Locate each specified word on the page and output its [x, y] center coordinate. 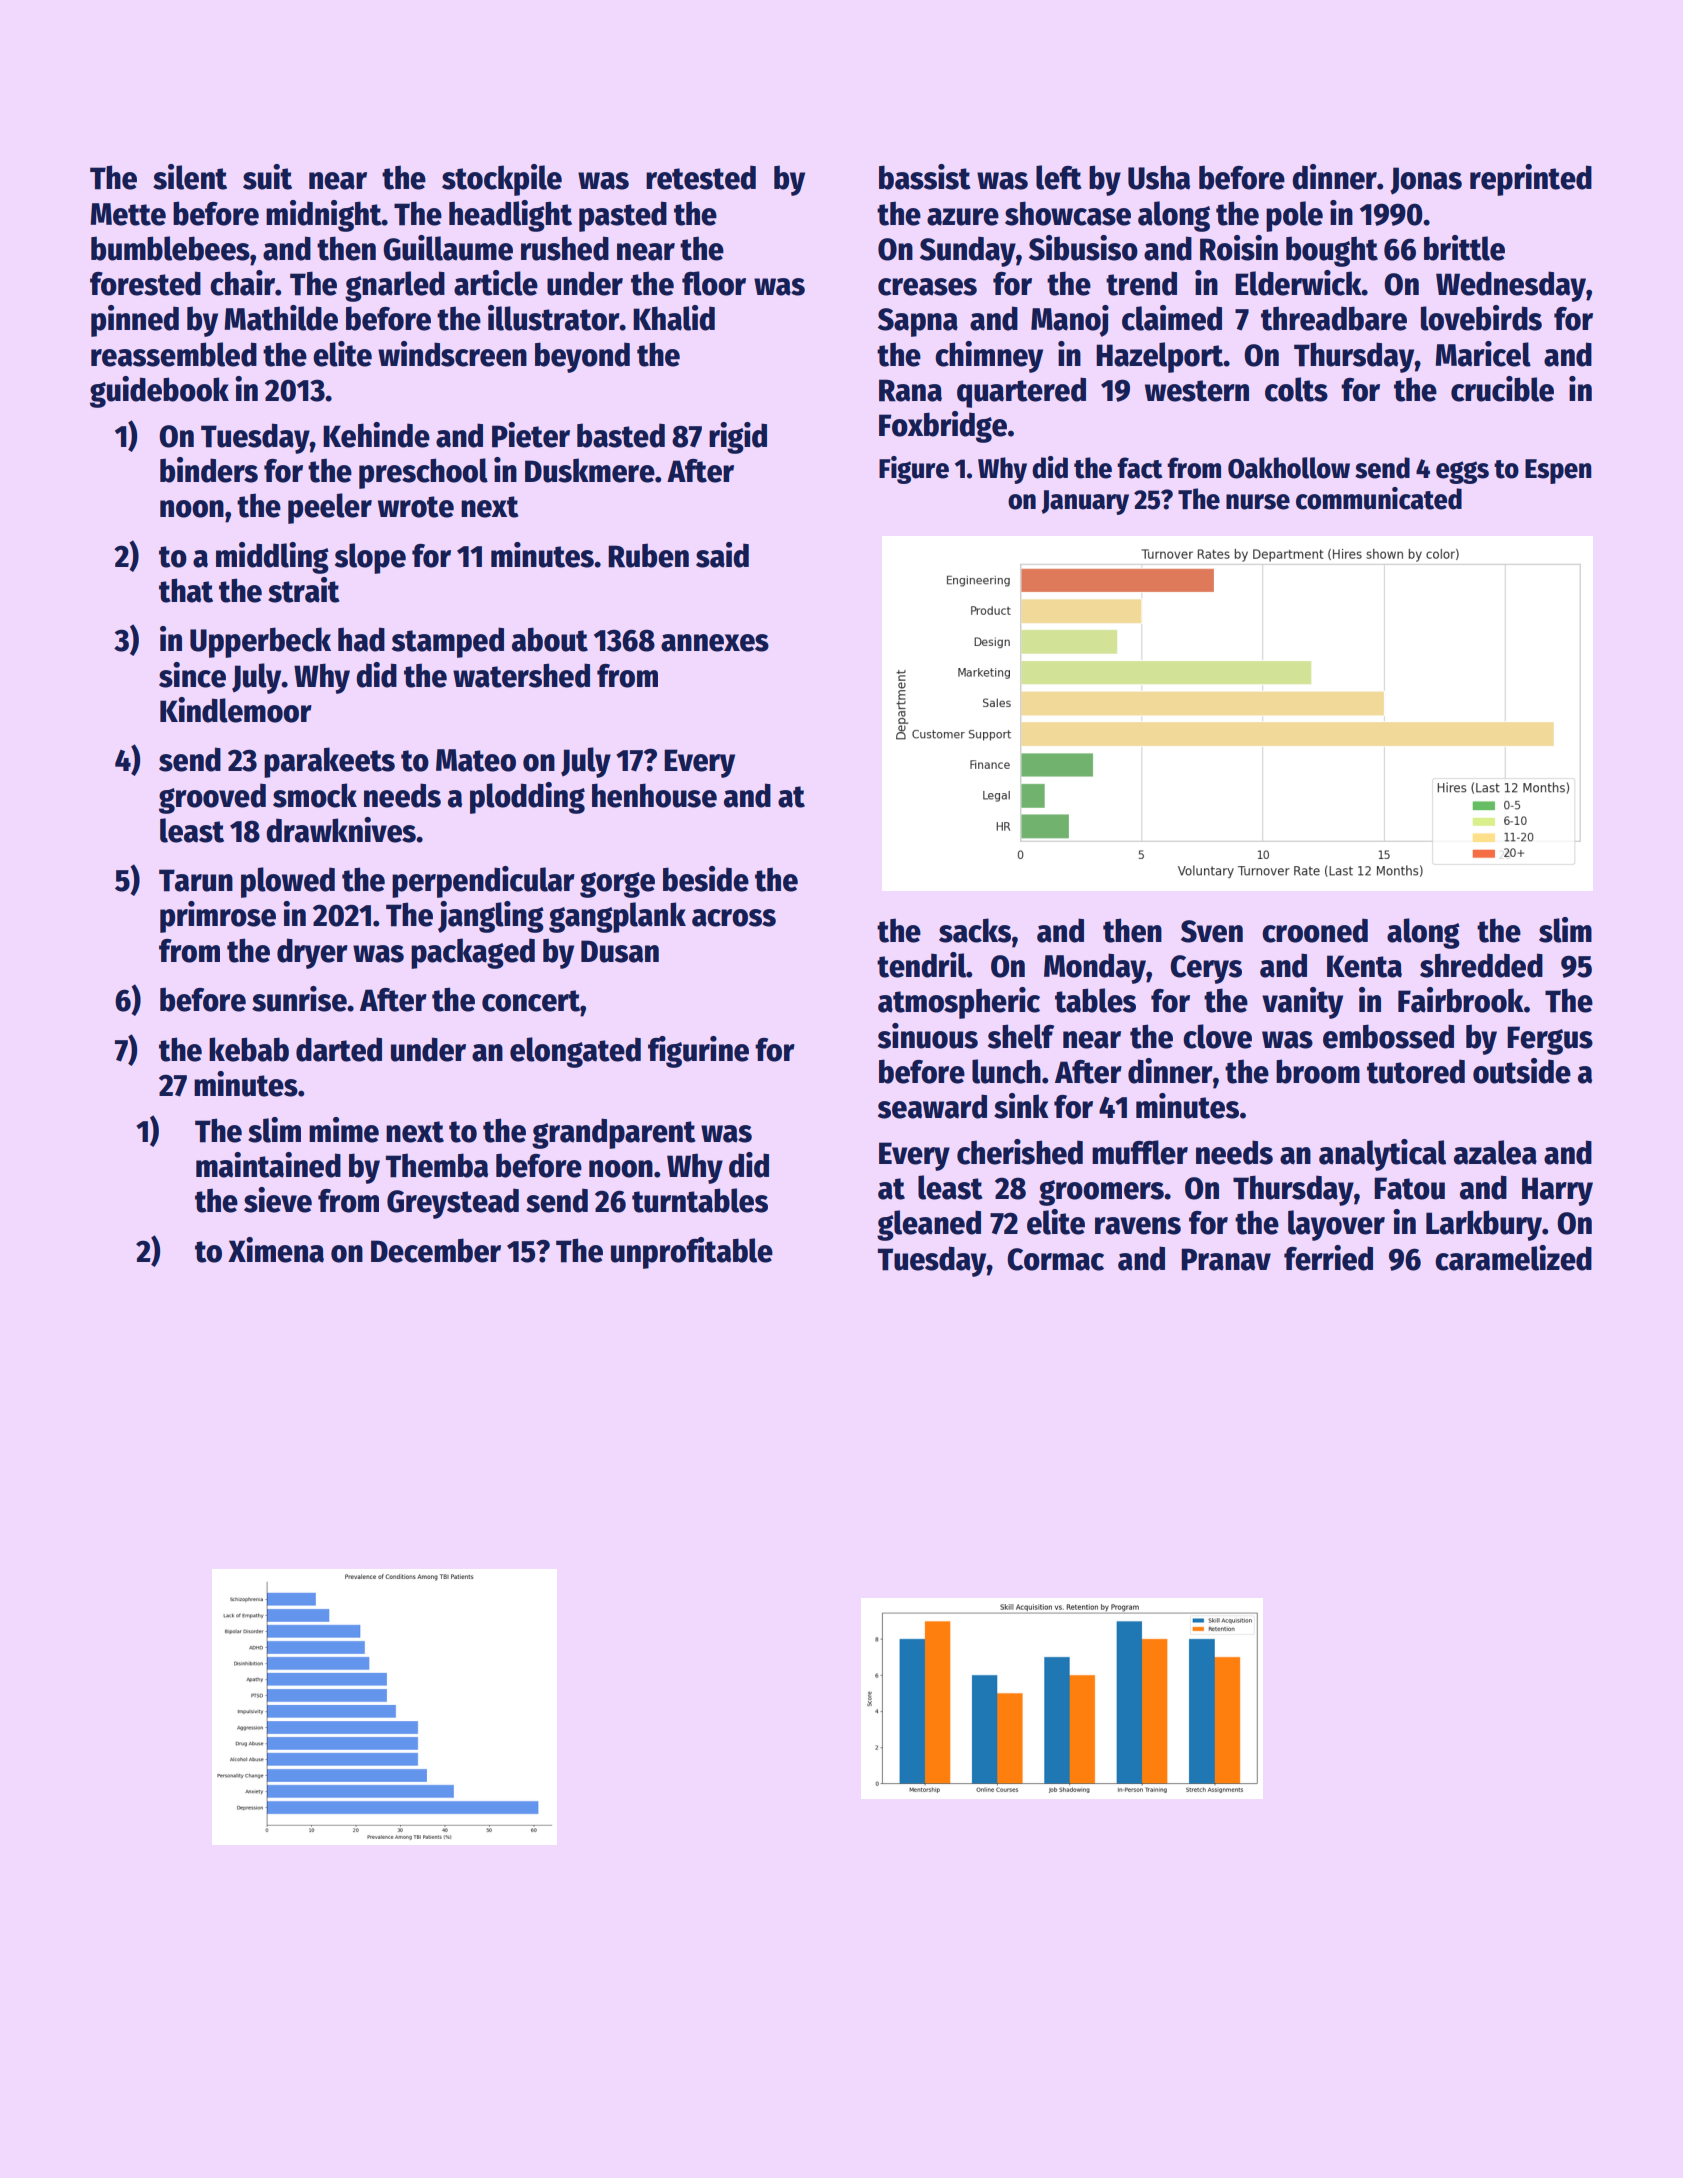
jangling [491, 917]
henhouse [654, 795]
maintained [268, 1165]
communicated [1379, 498]
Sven [1212, 931]
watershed [521, 675]
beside [706, 879]
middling [272, 558]
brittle [1464, 248]
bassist [925, 177]
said [722, 555]
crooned [1315, 930]
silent [190, 177]
